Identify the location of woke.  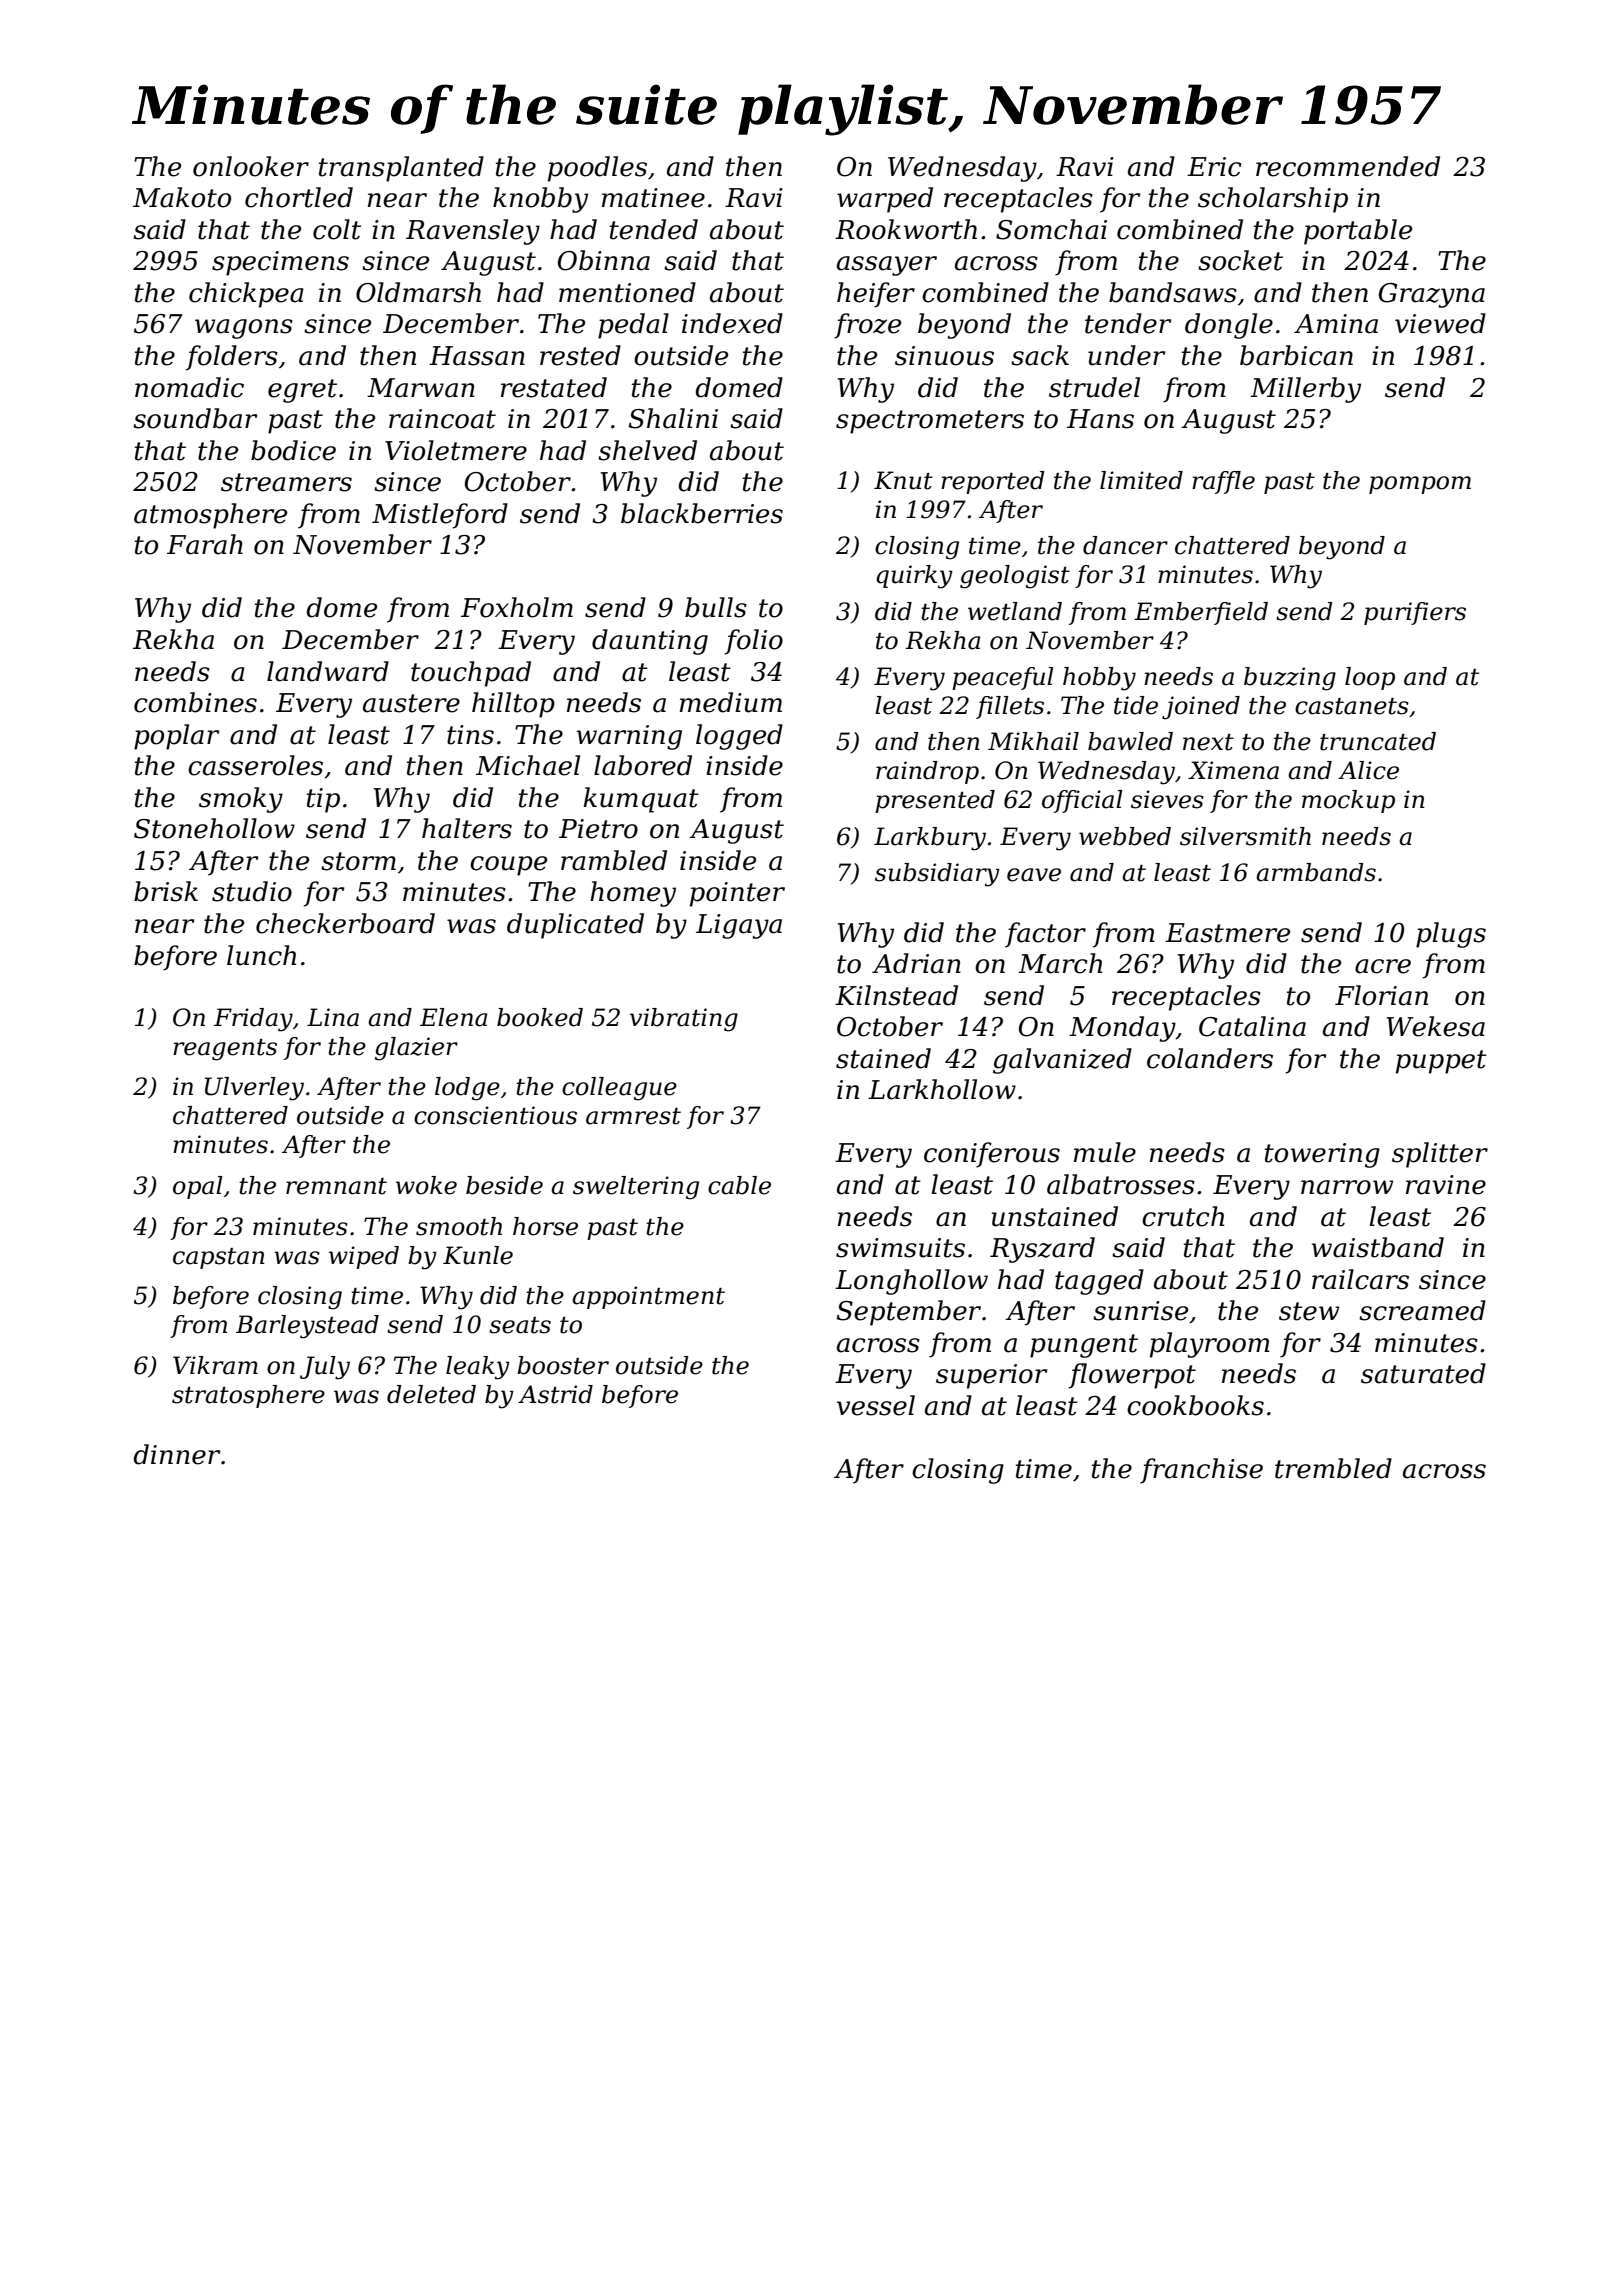
(426, 1185).
